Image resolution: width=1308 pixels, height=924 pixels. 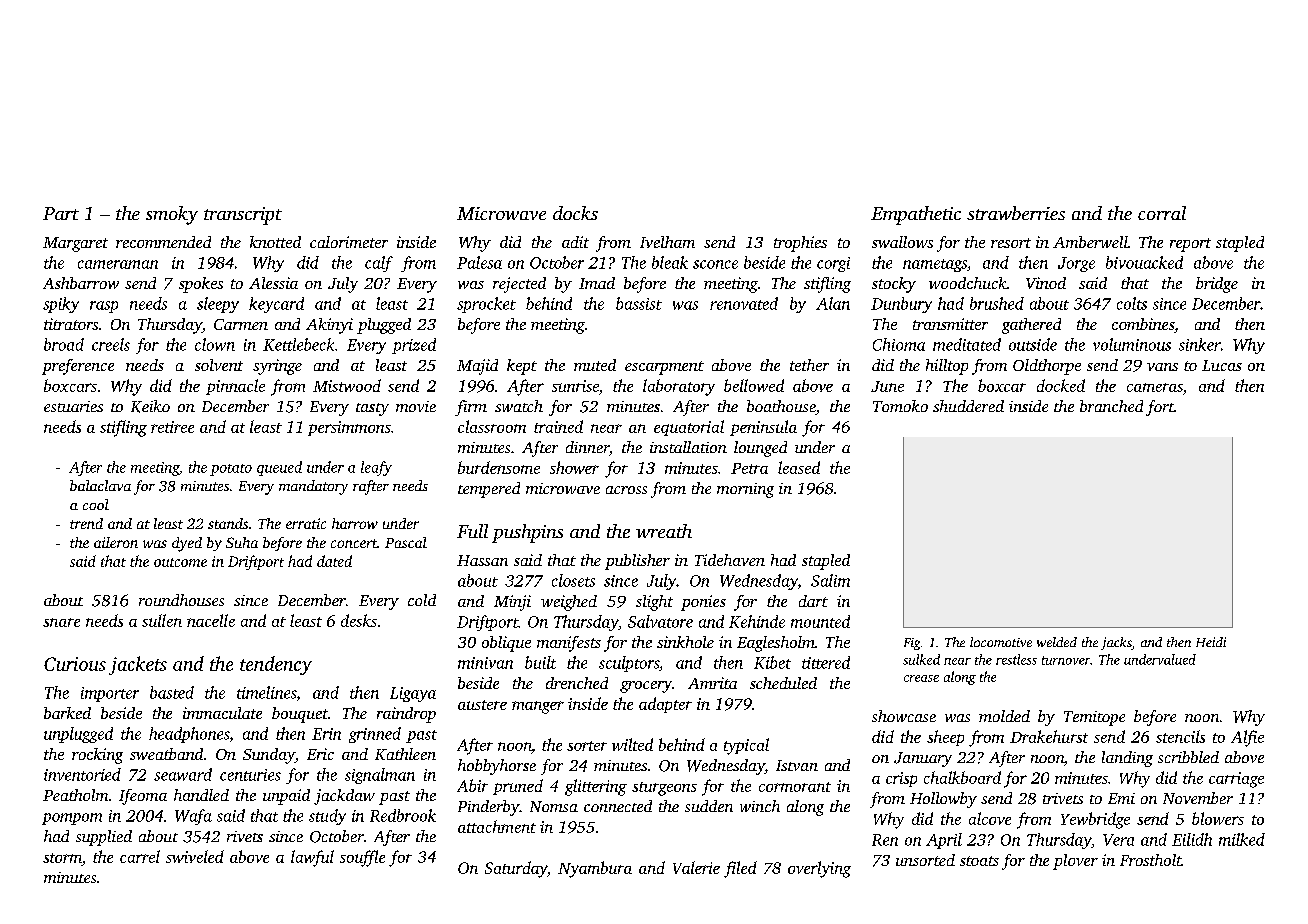 What do you see at coordinates (800, 244) in the page?
I see `trophies` at bounding box center [800, 244].
